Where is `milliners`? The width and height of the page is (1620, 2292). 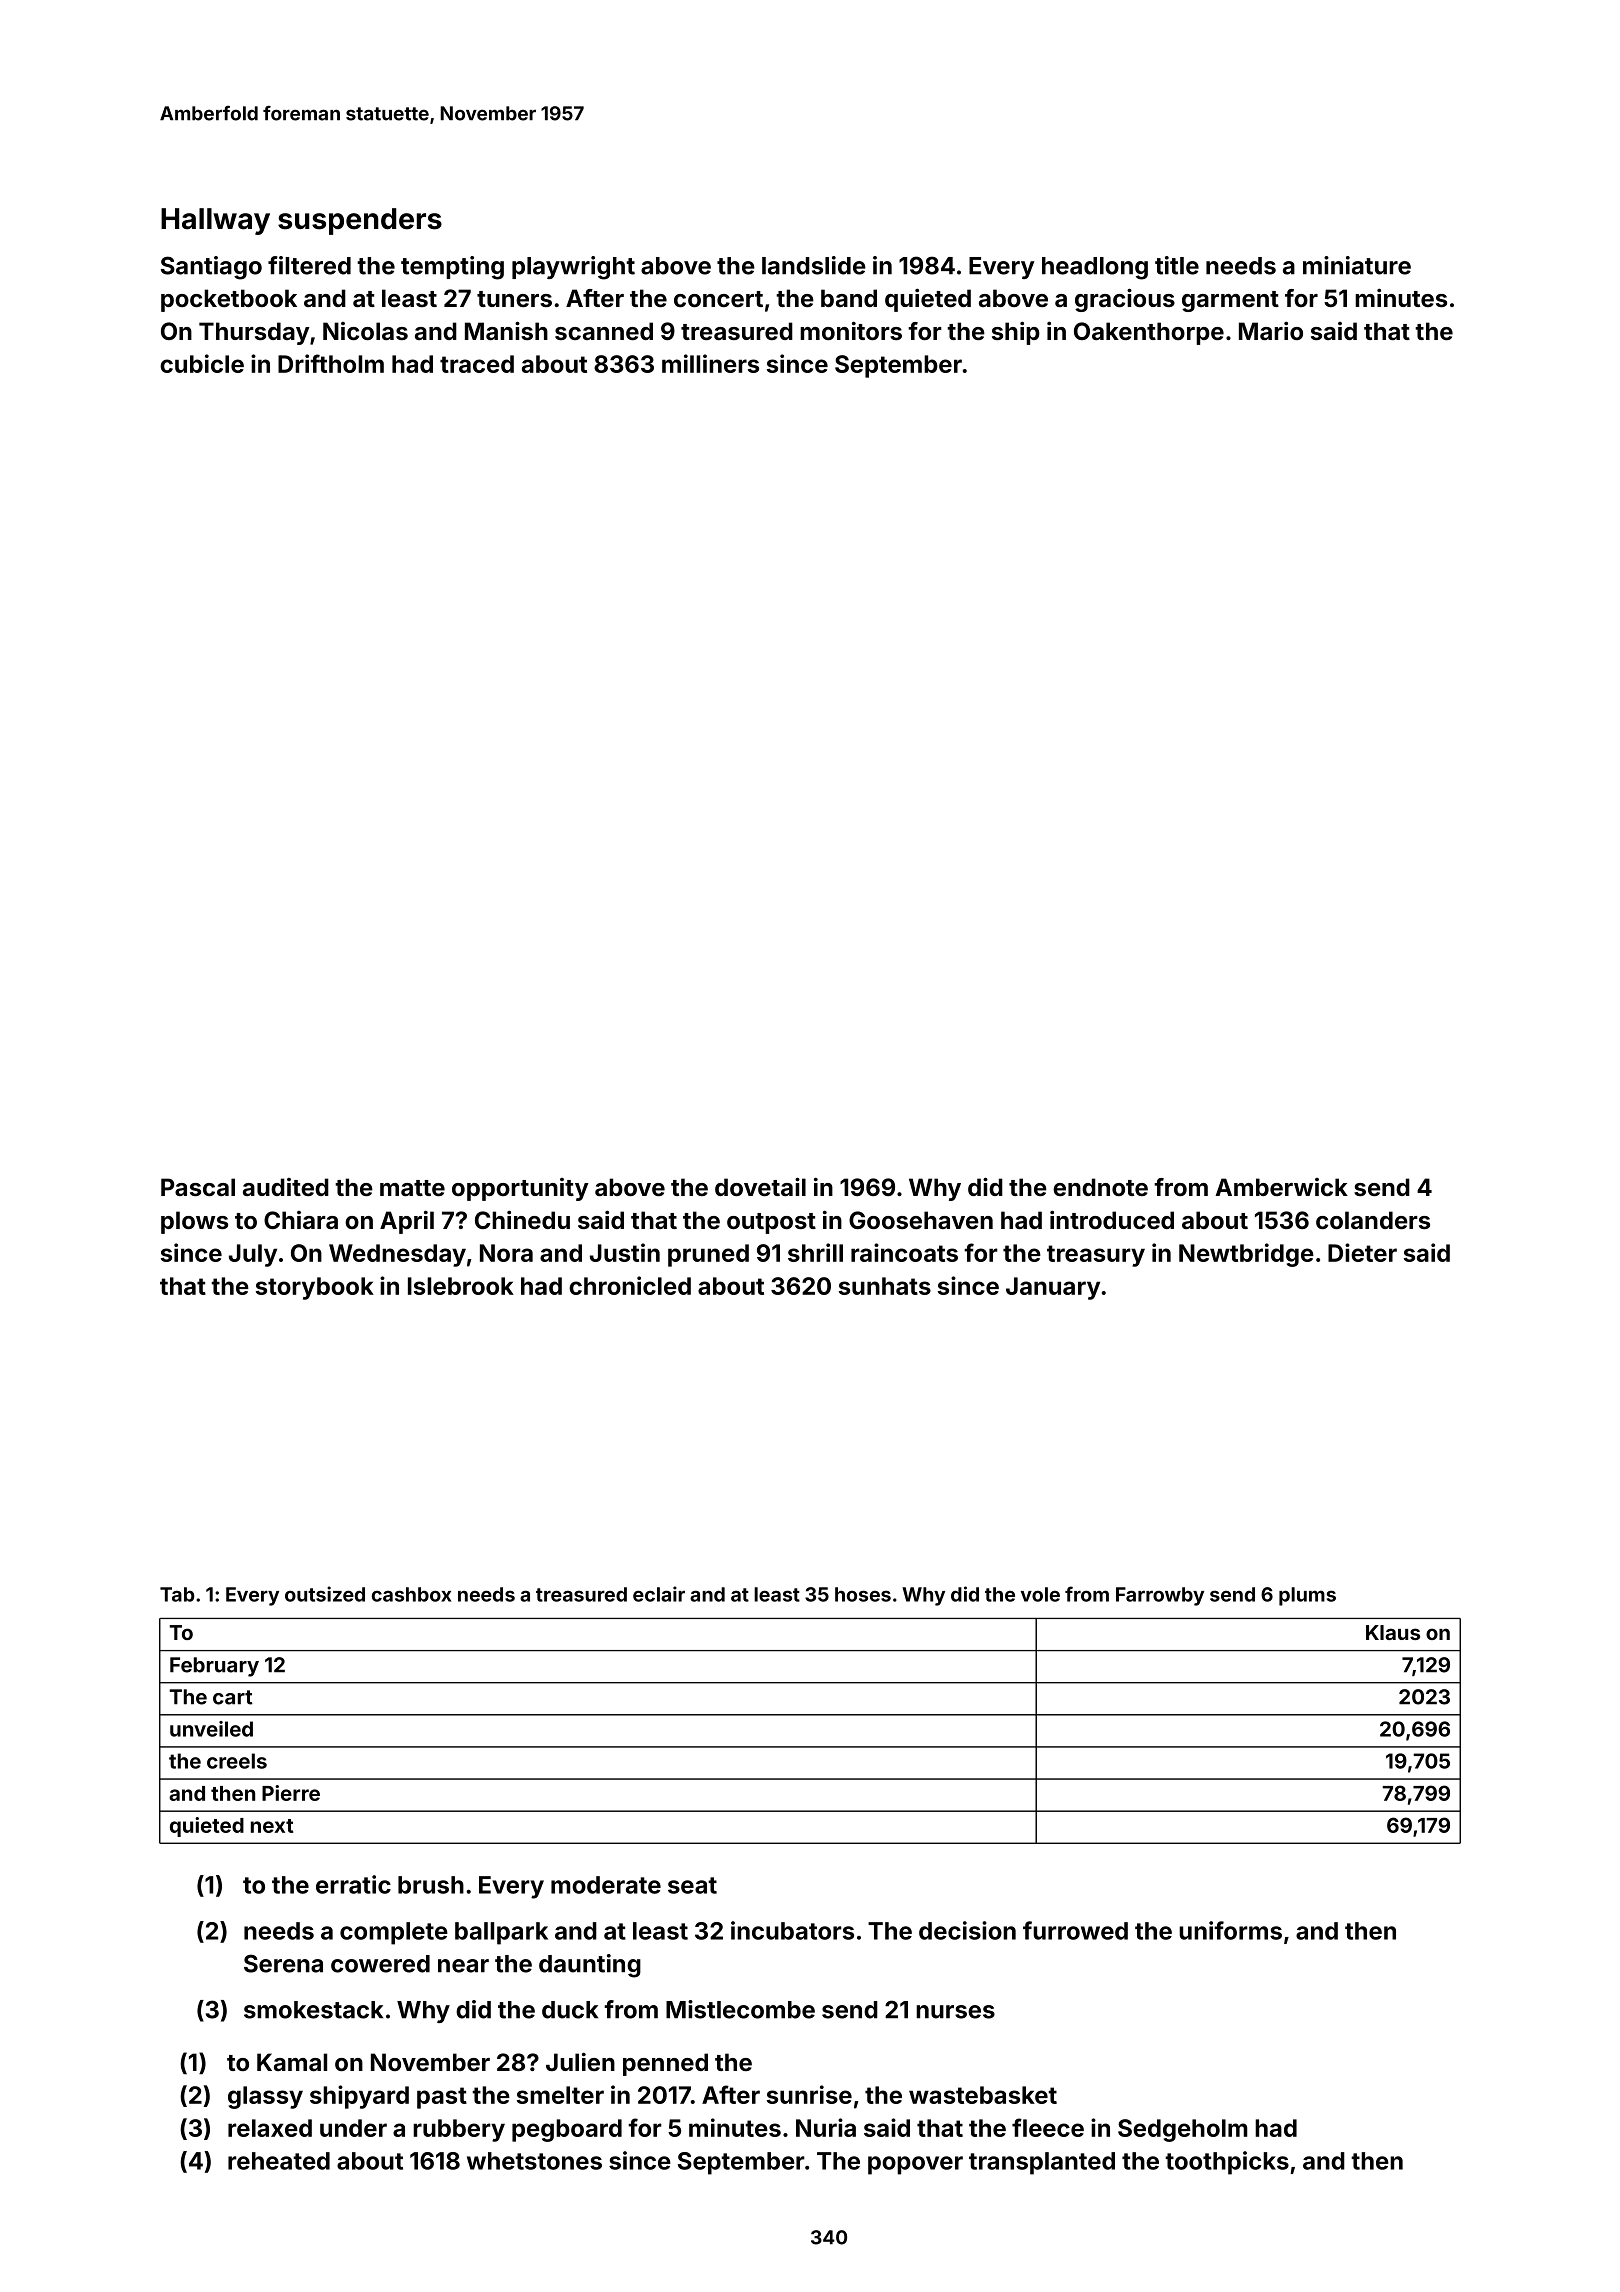
milliners is located at coordinates (710, 363).
